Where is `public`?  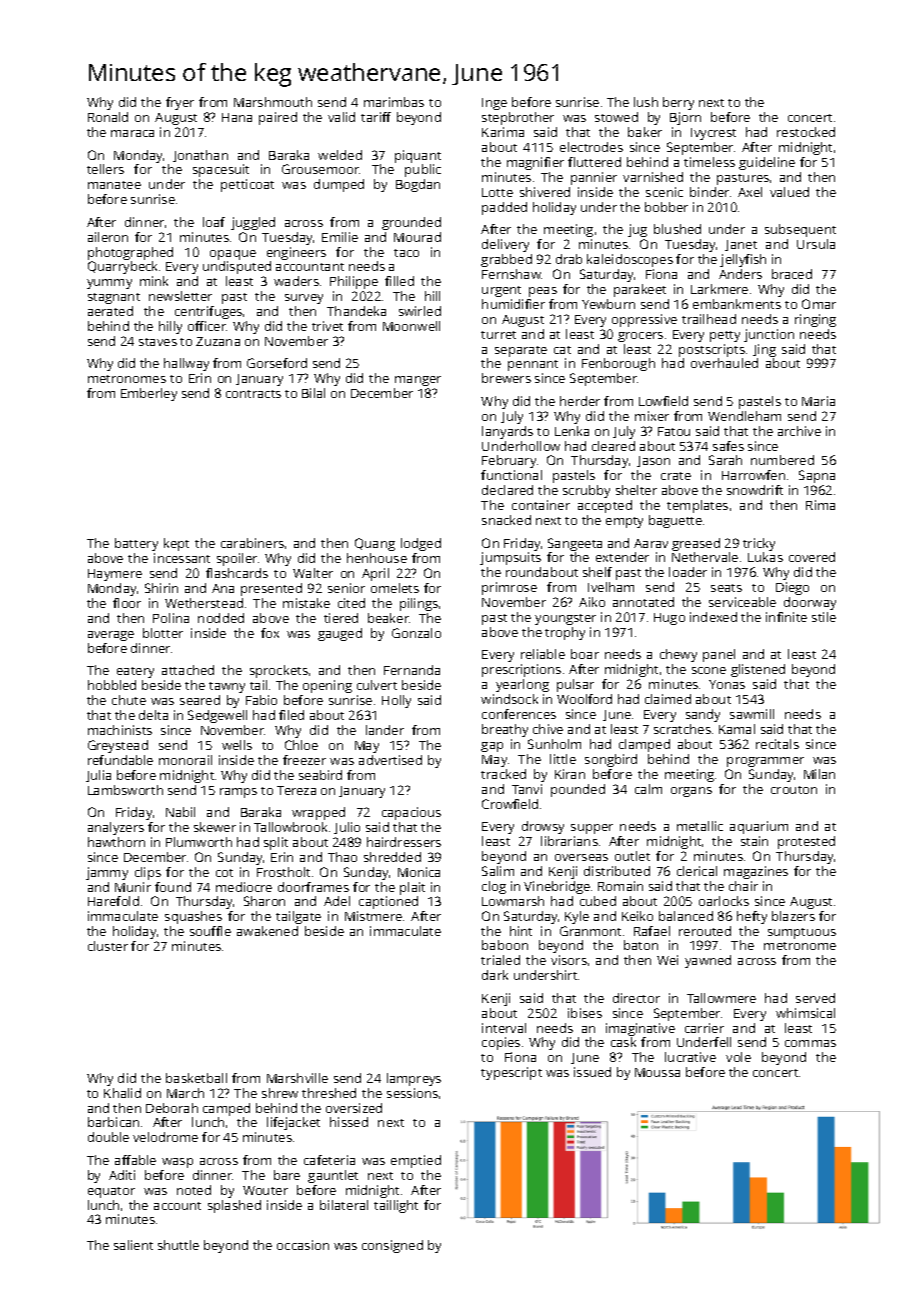 public is located at coordinates (423, 170).
